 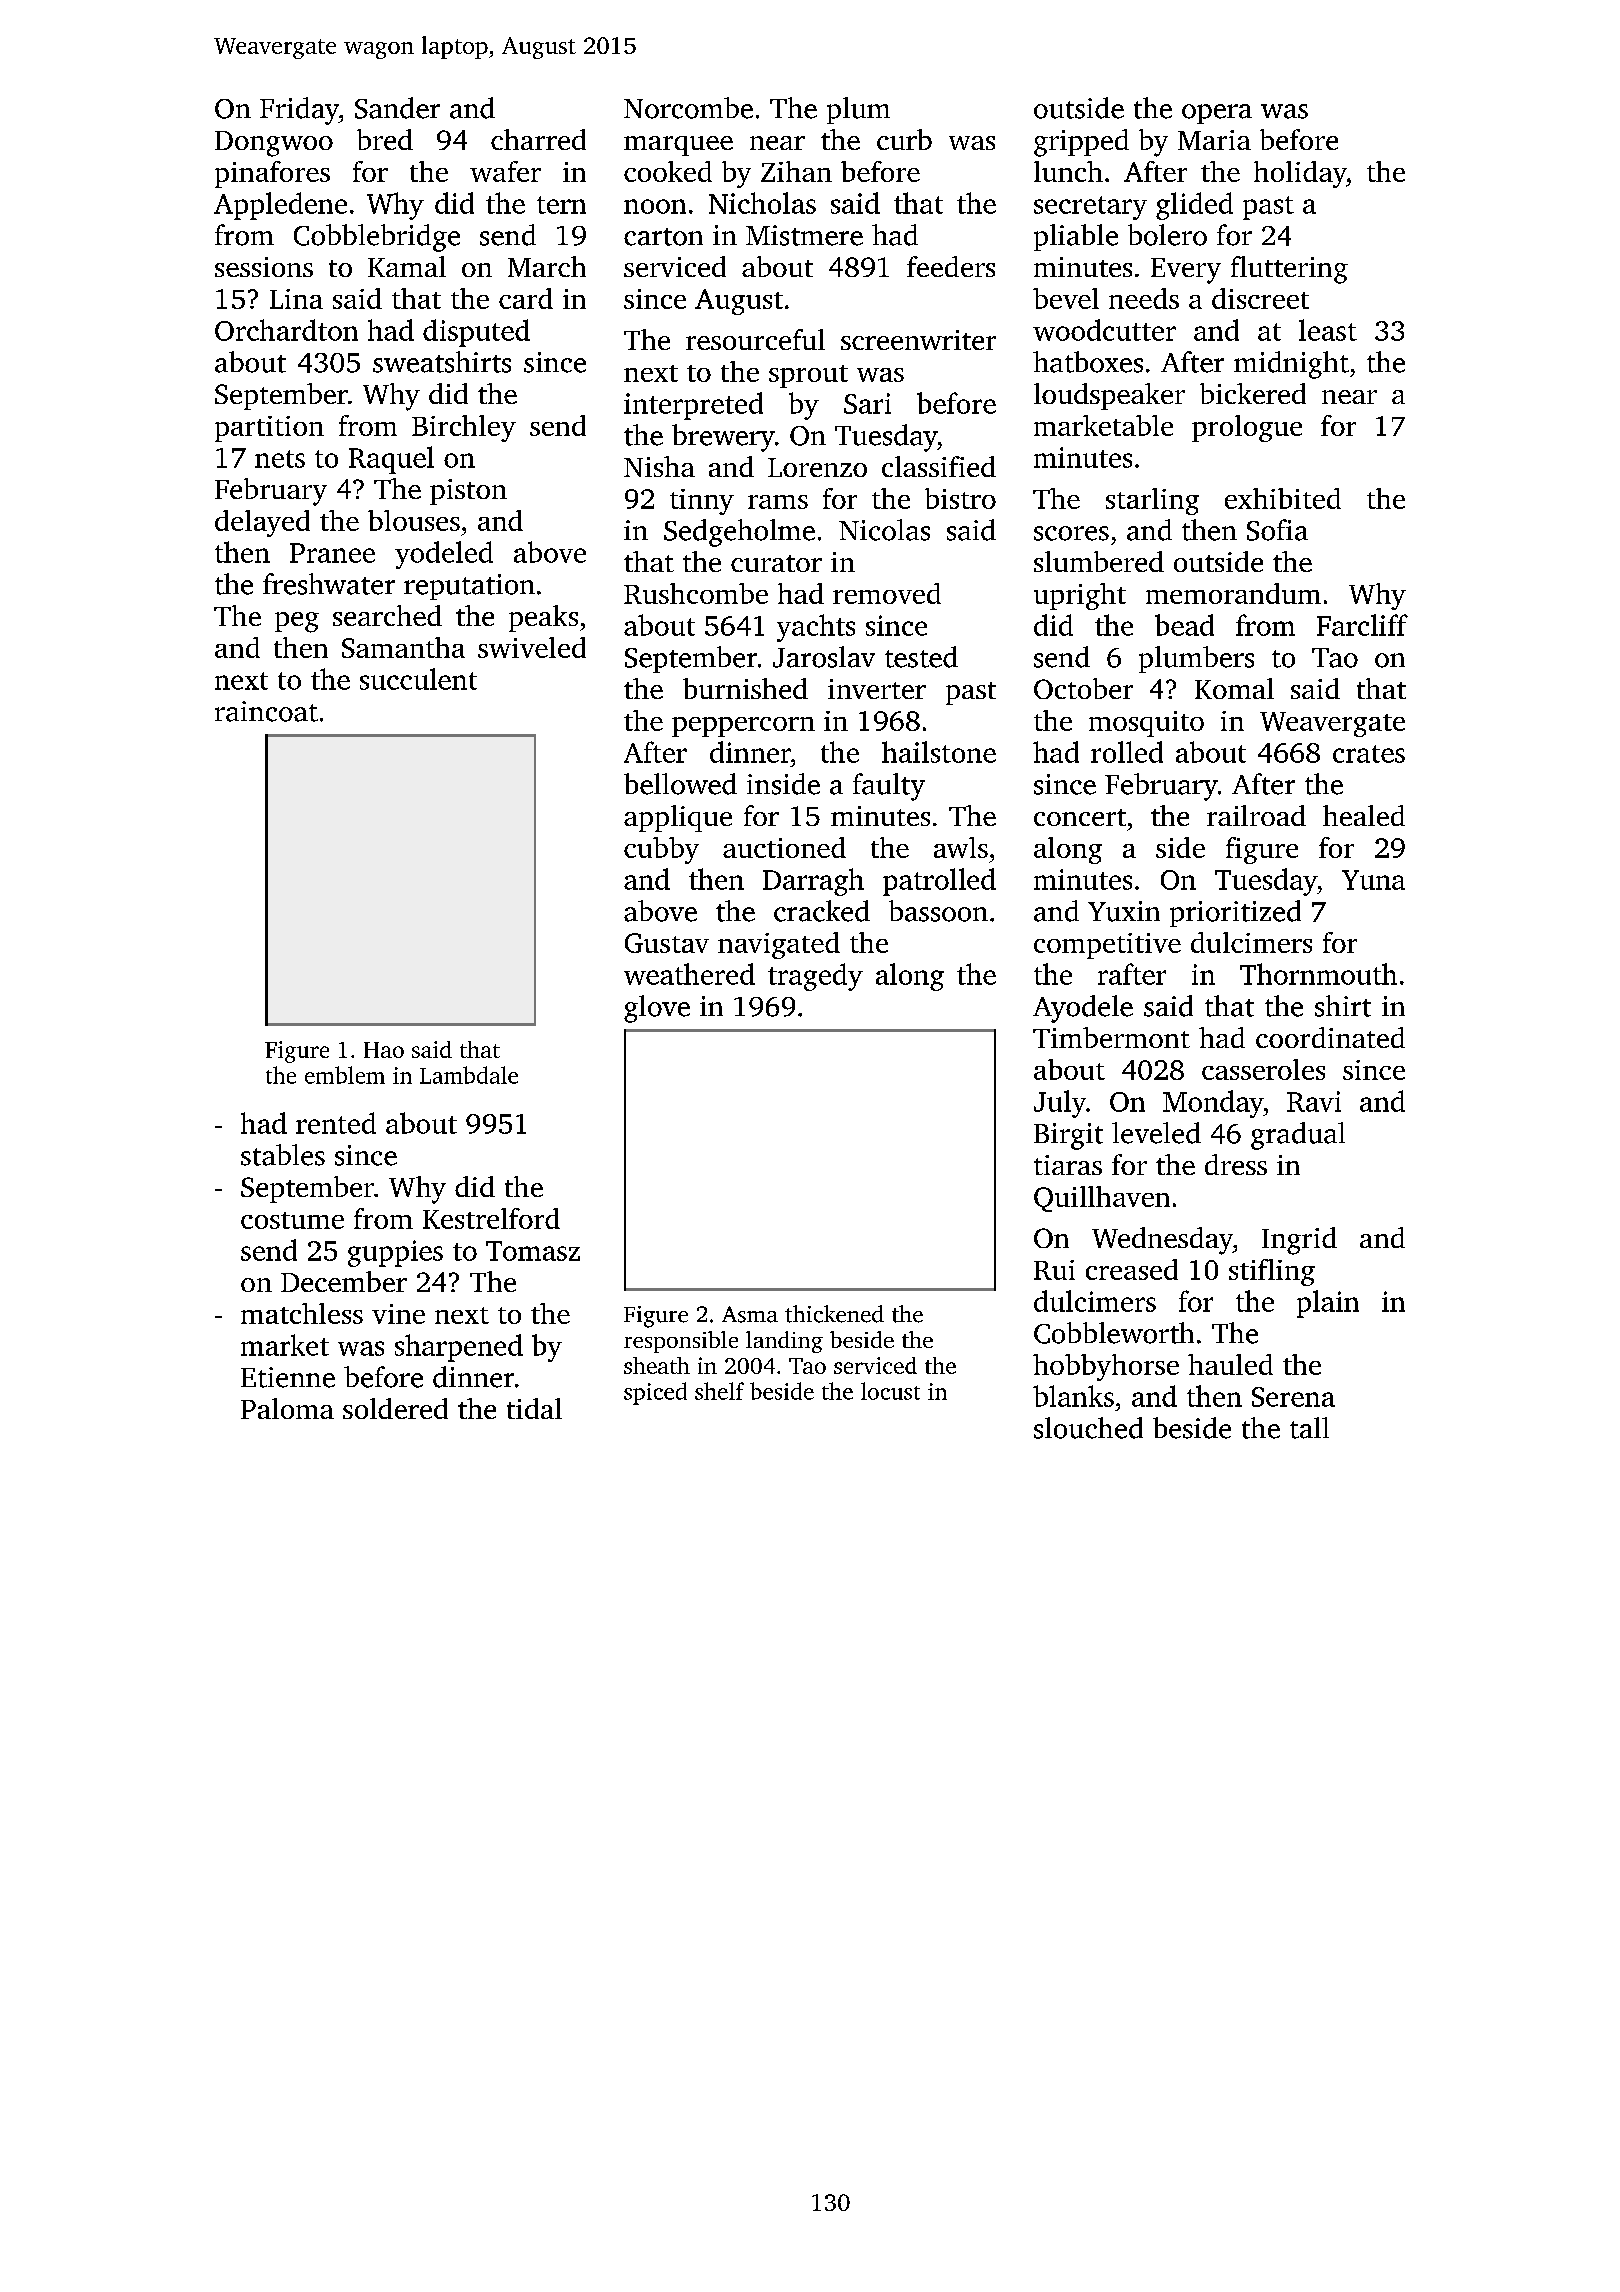 What do you see at coordinates (299, 111) in the screenshot?
I see `Friday` at bounding box center [299, 111].
